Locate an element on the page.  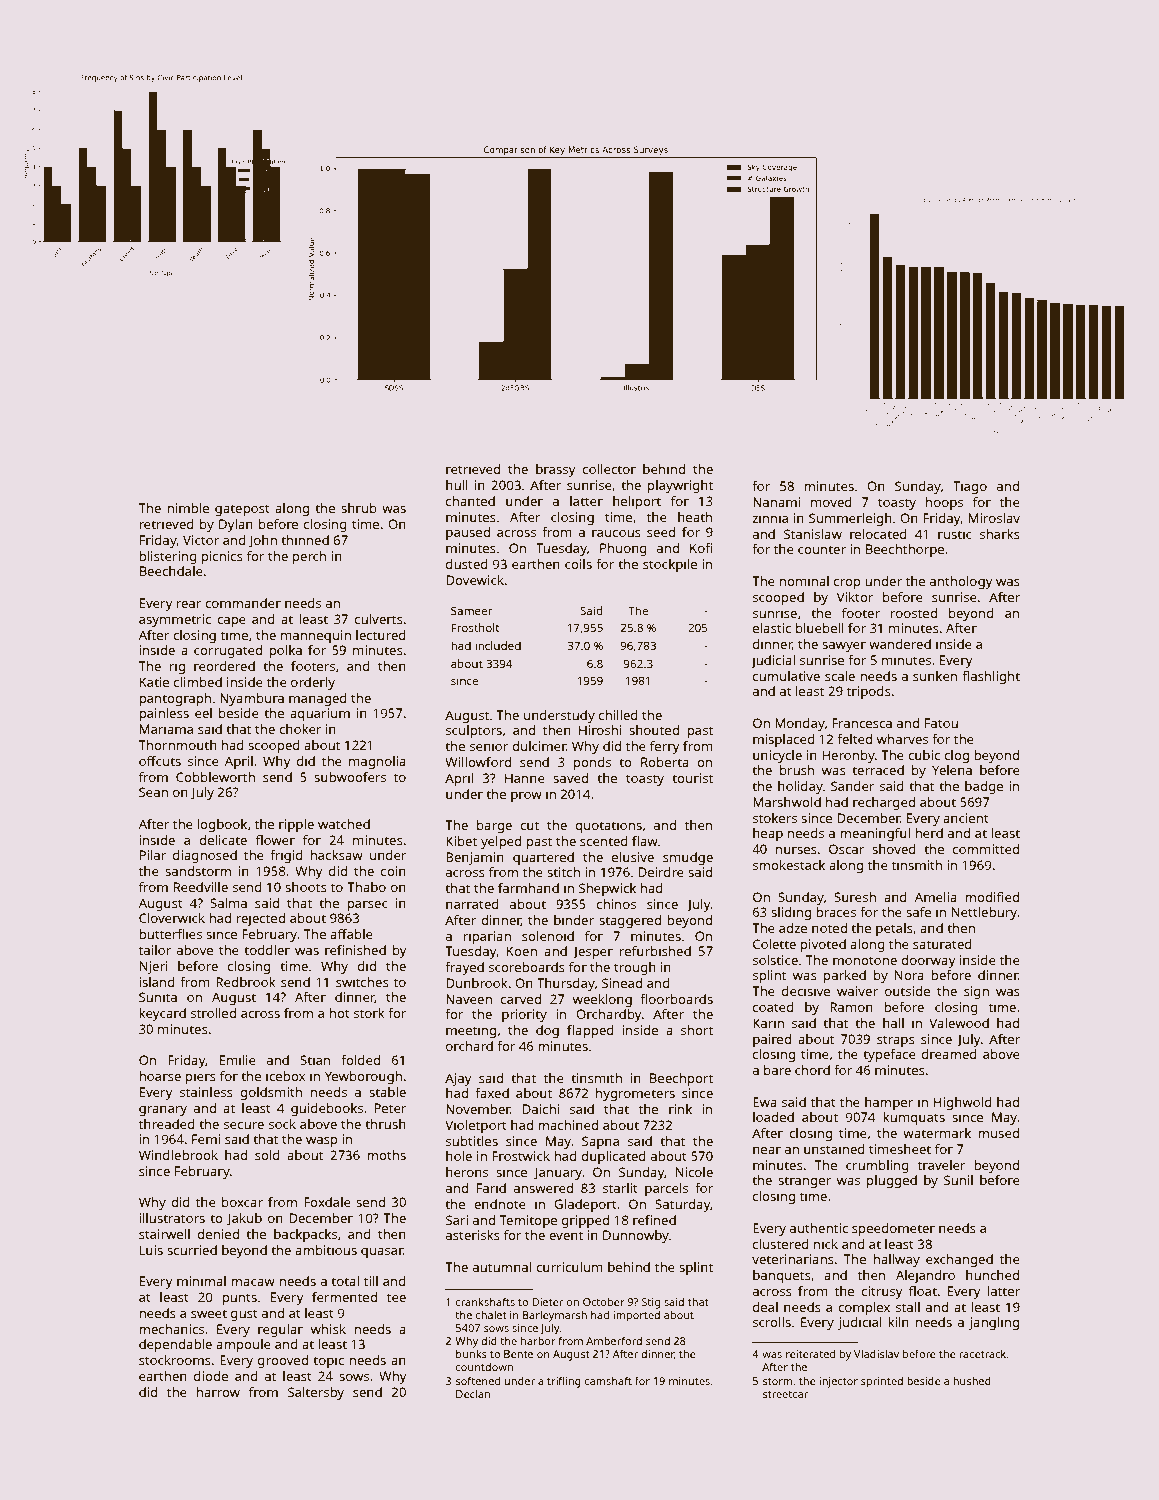
heath is located at coordinates (695, 517).
